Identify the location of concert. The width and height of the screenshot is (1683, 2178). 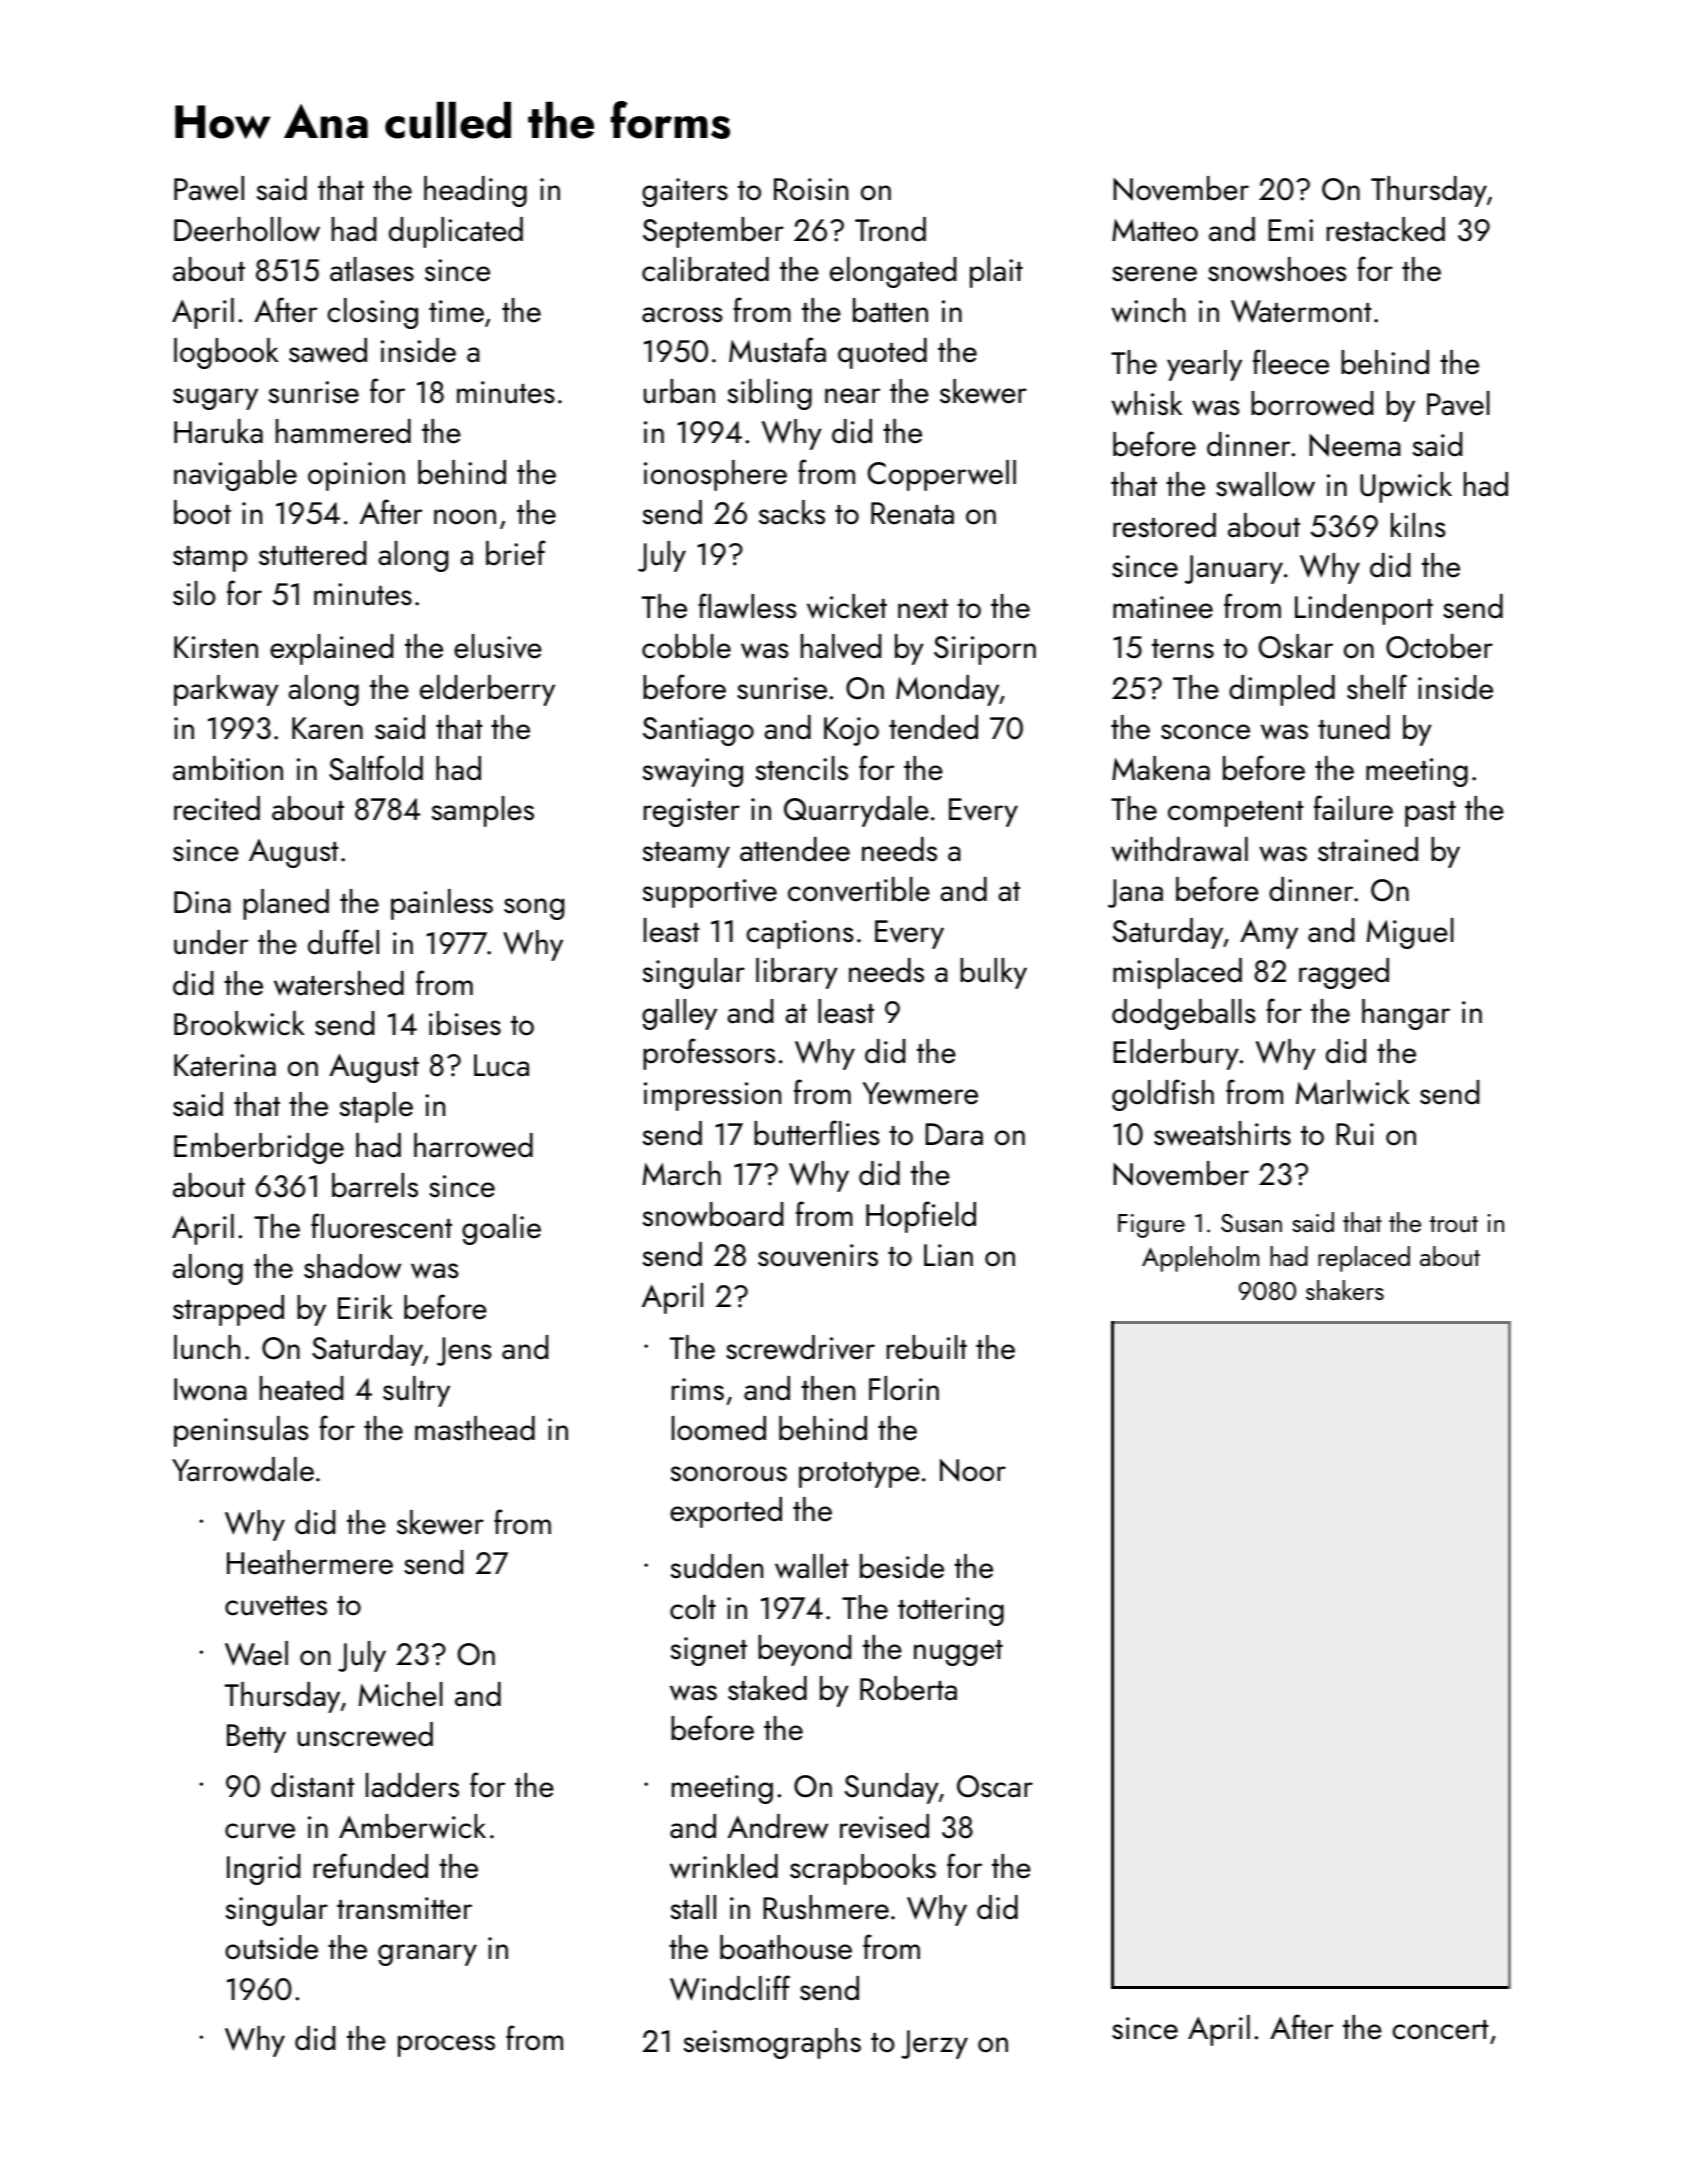
(1440, 2030).
